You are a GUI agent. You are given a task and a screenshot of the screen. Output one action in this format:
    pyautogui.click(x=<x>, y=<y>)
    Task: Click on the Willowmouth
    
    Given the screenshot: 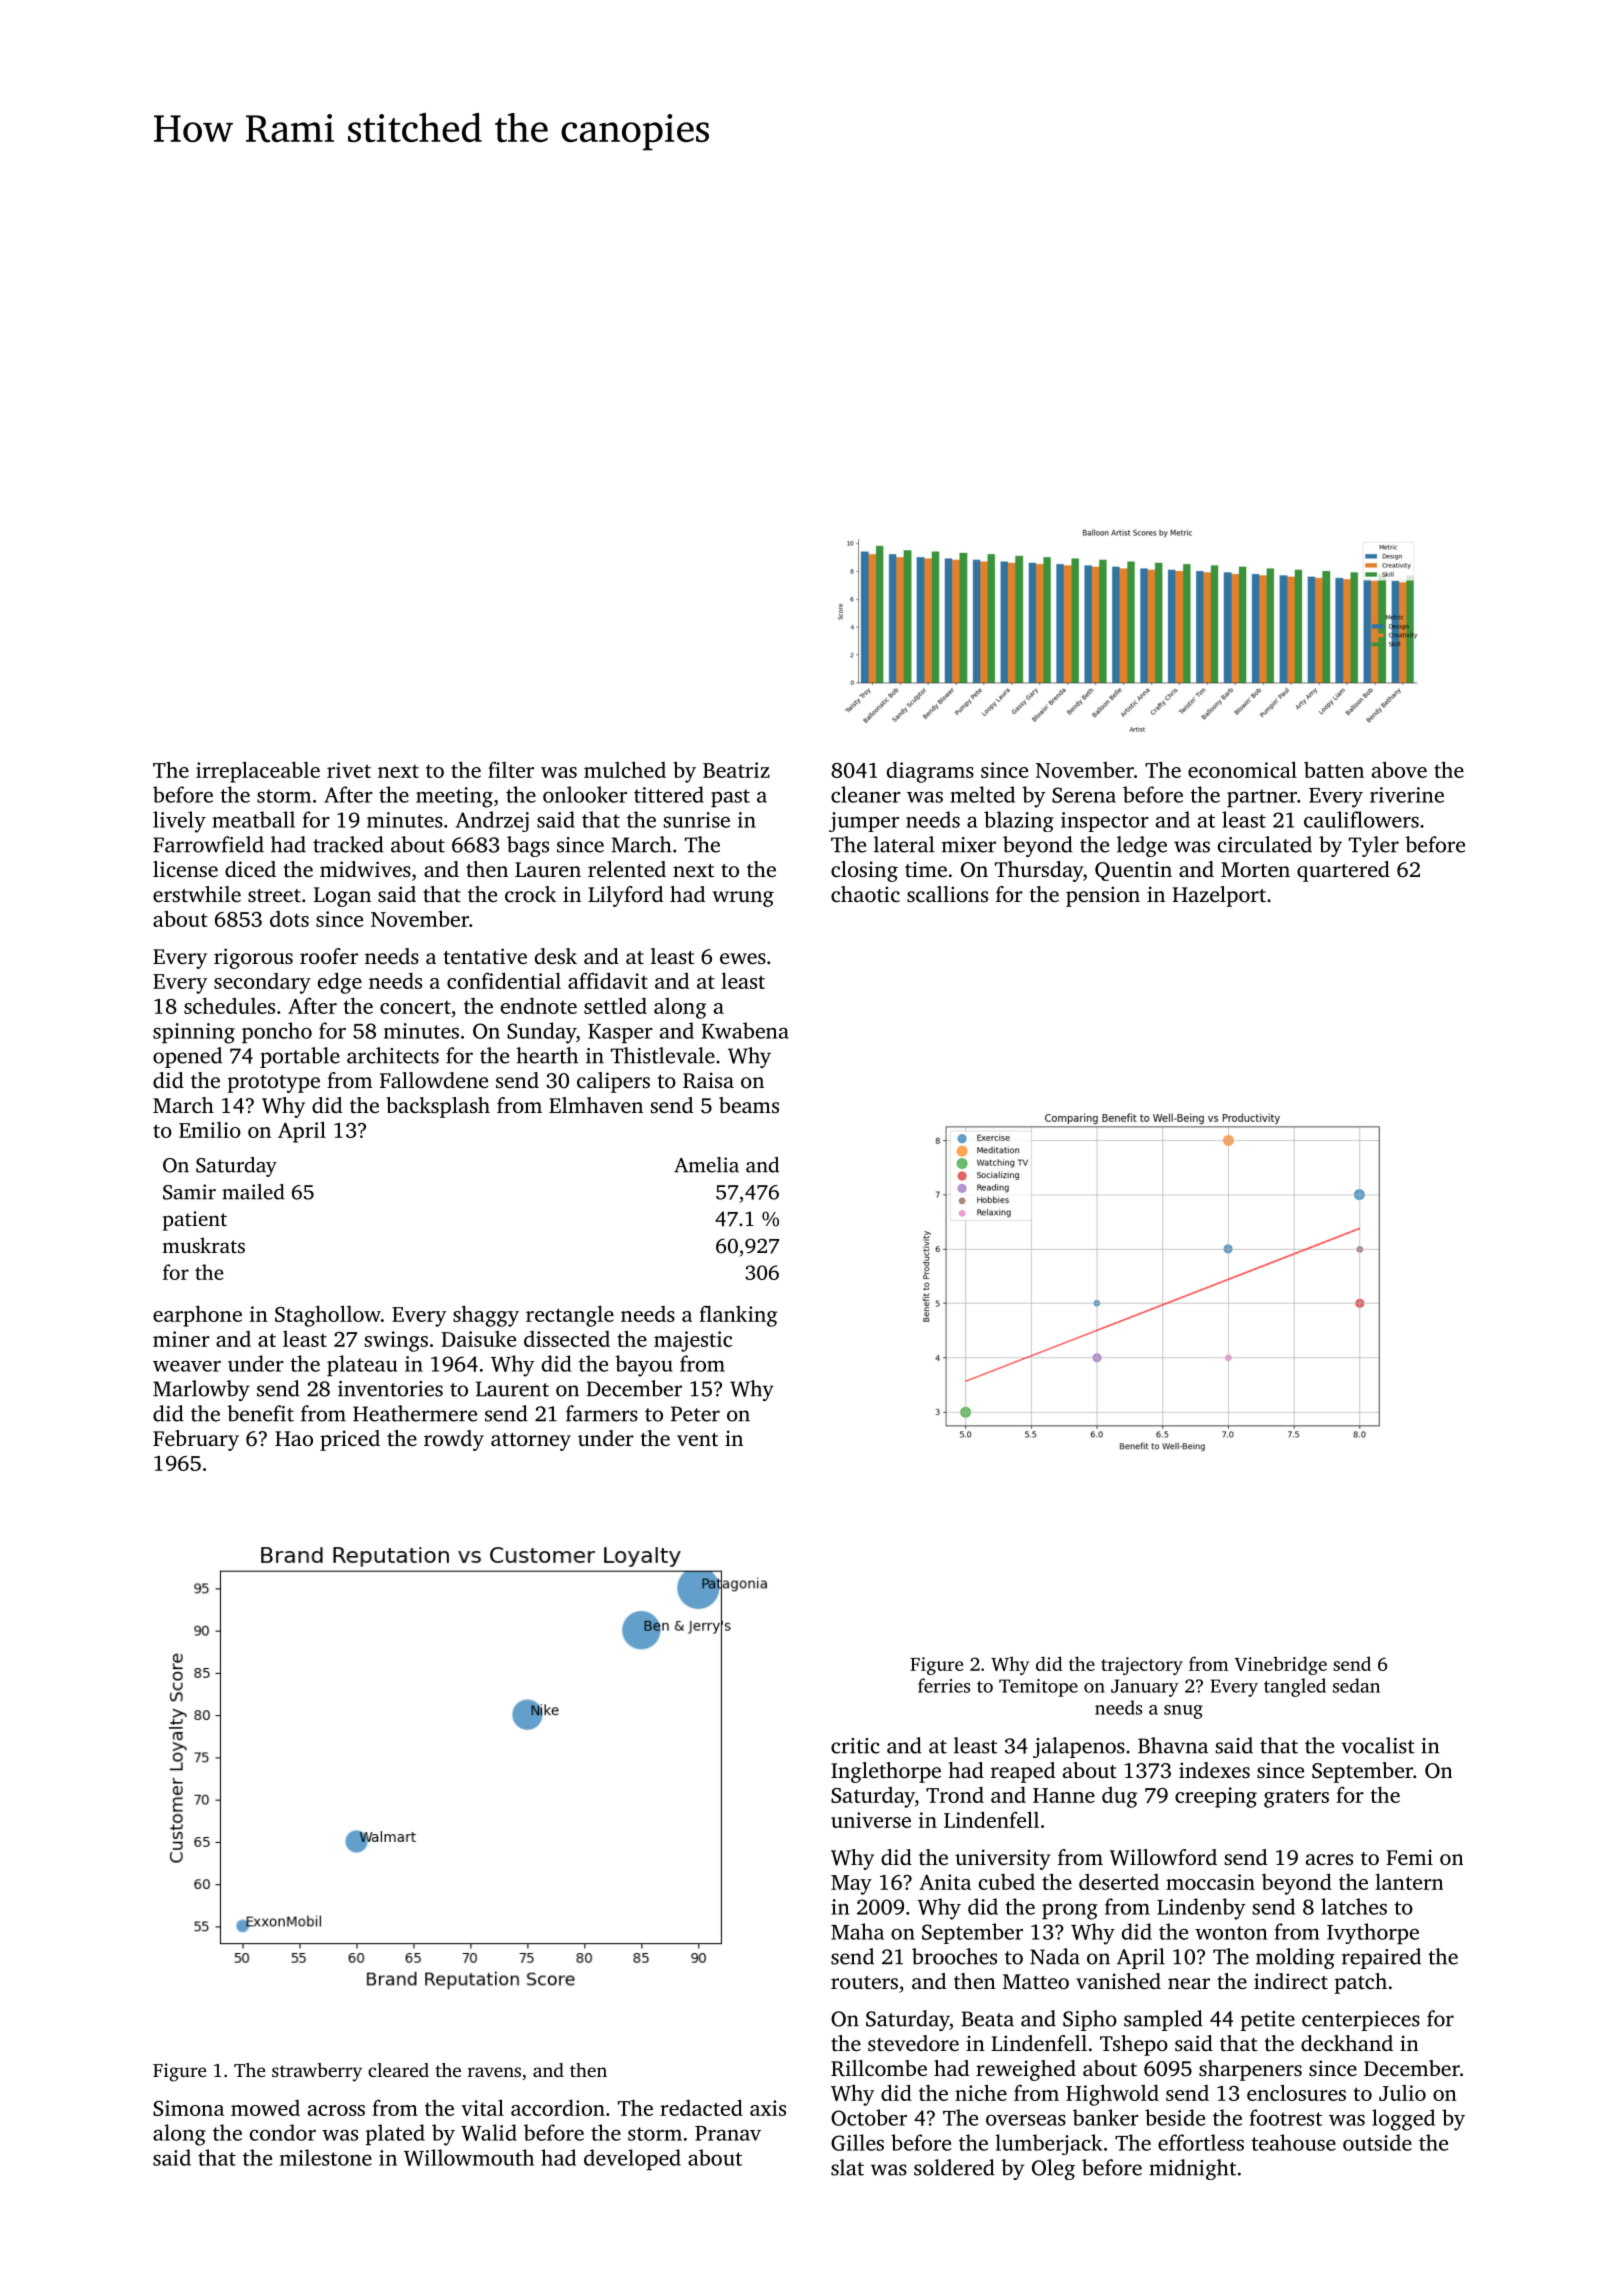 What is the action you would take?
    pyautogui.click(x=469, y=2157)
